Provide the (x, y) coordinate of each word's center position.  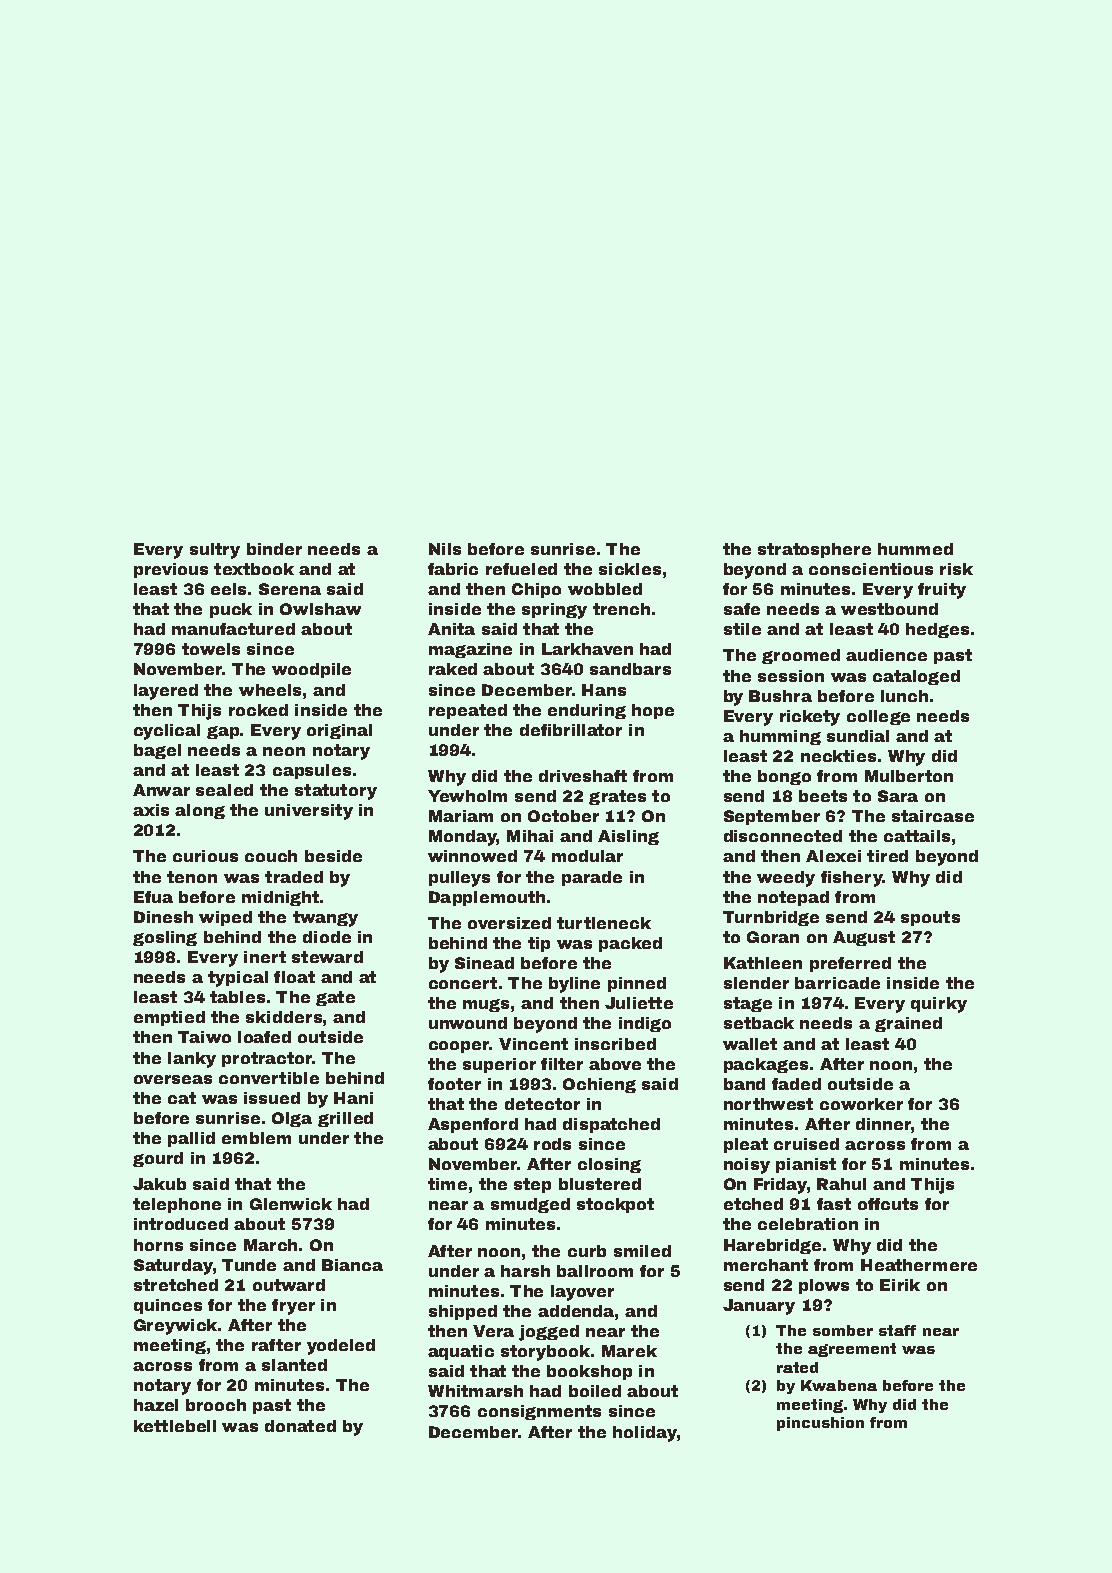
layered (166, 692)
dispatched (611, 1125)
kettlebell (175, 1426)
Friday (780, 1186)
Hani (353, 1098)
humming (780, 737)
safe (742, 609)
